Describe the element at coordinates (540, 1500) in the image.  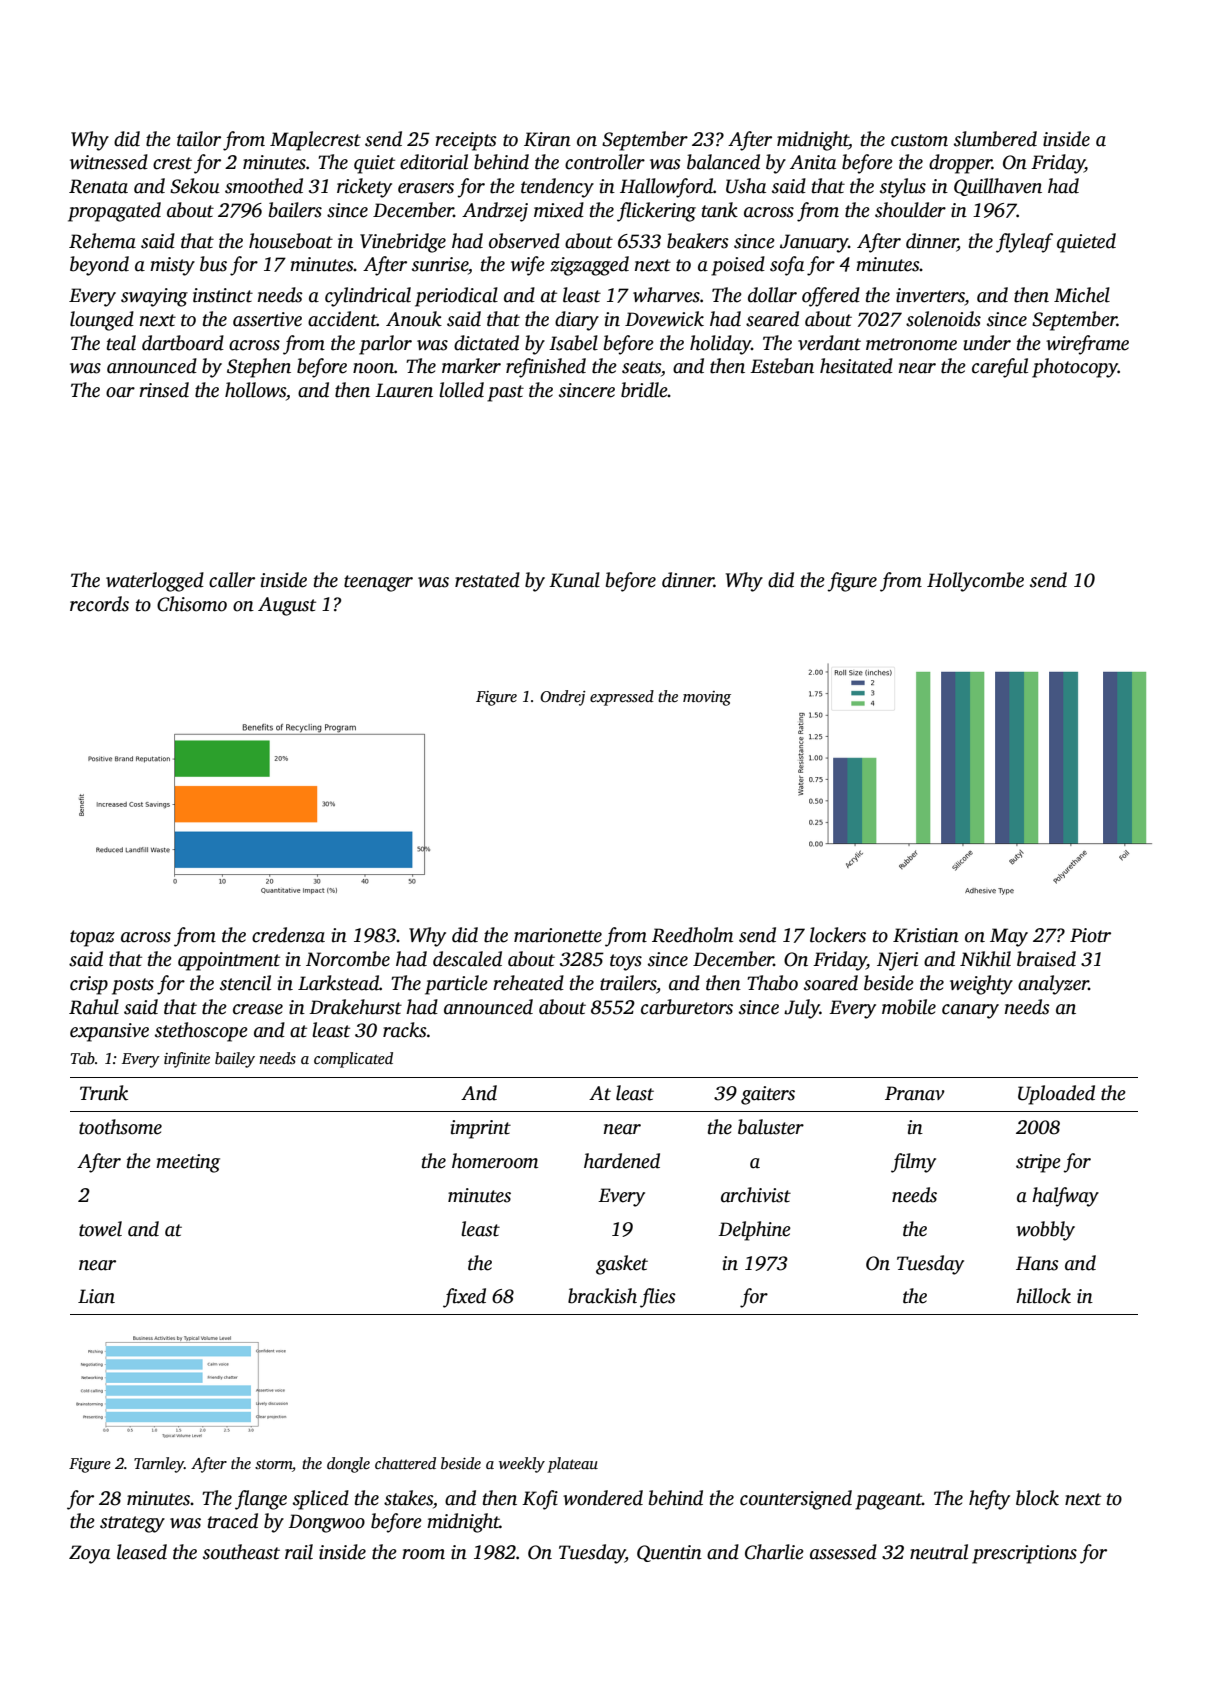
I see `Kofi` at that location.
